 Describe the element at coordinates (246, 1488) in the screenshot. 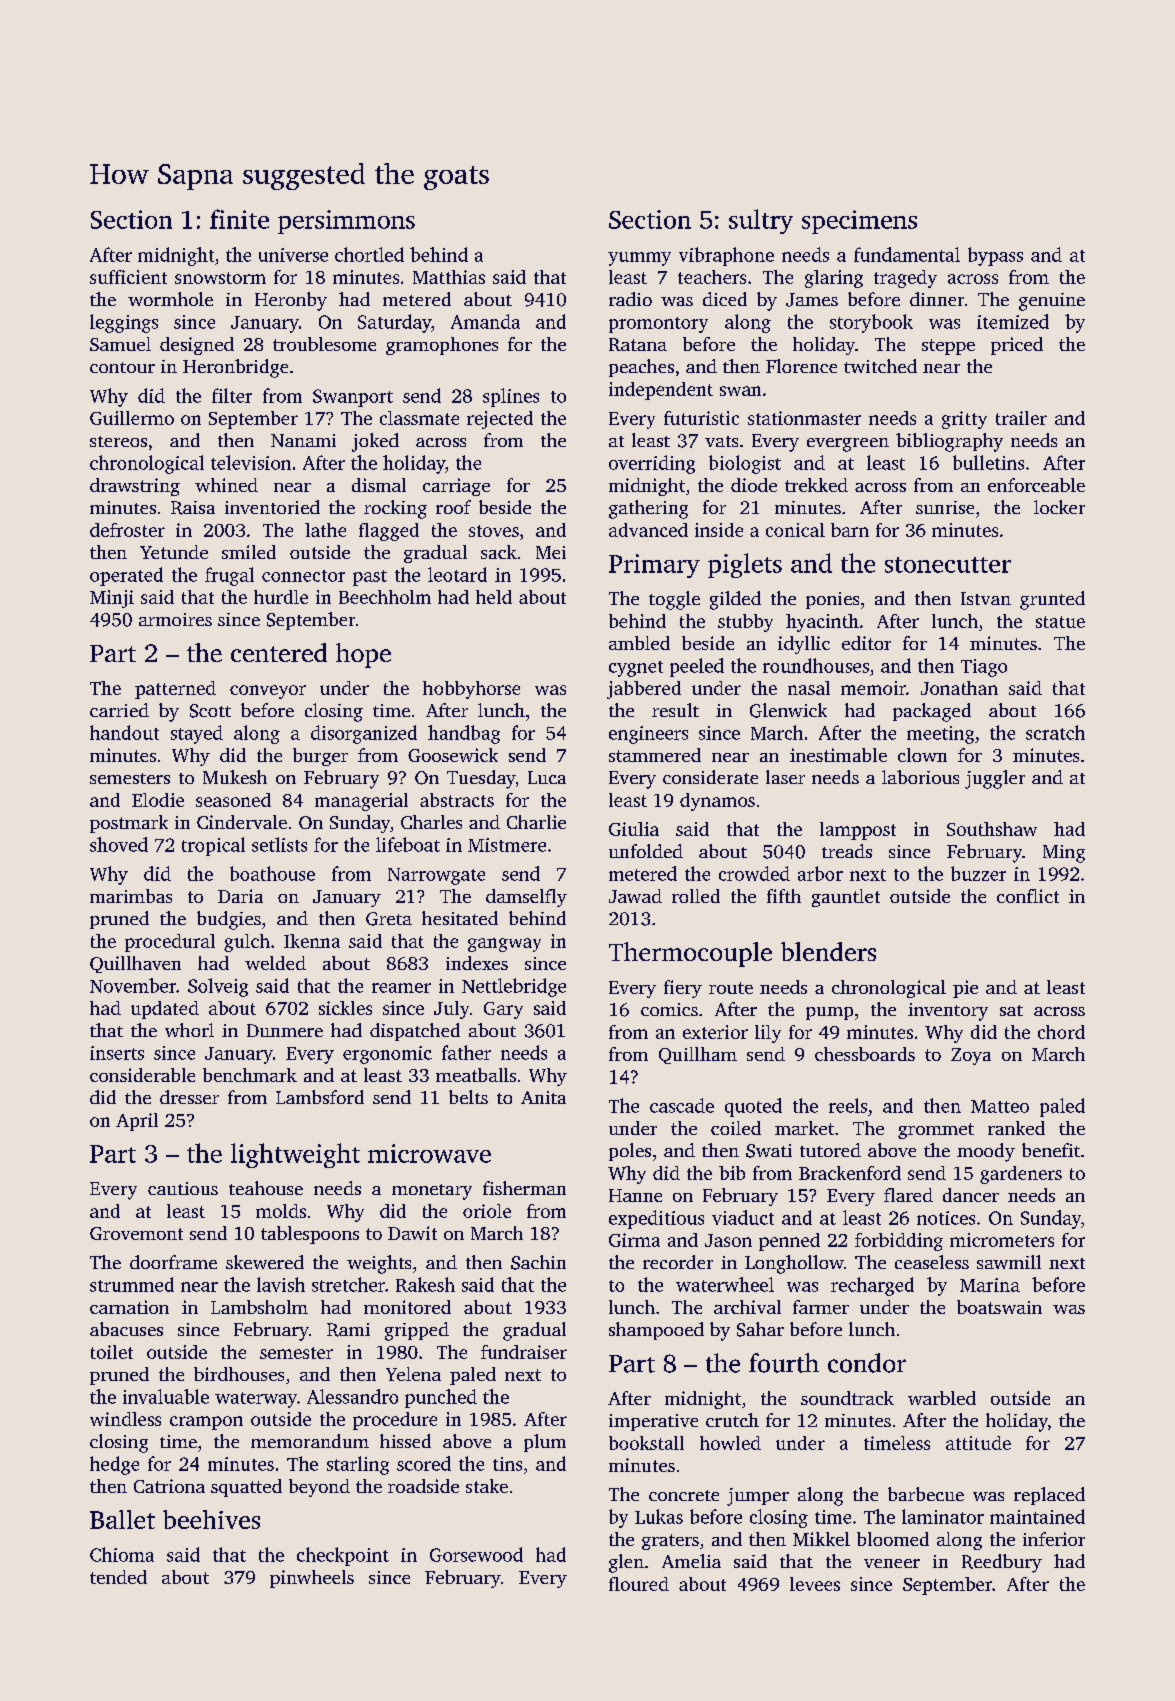

I see `squatted` at that location.
